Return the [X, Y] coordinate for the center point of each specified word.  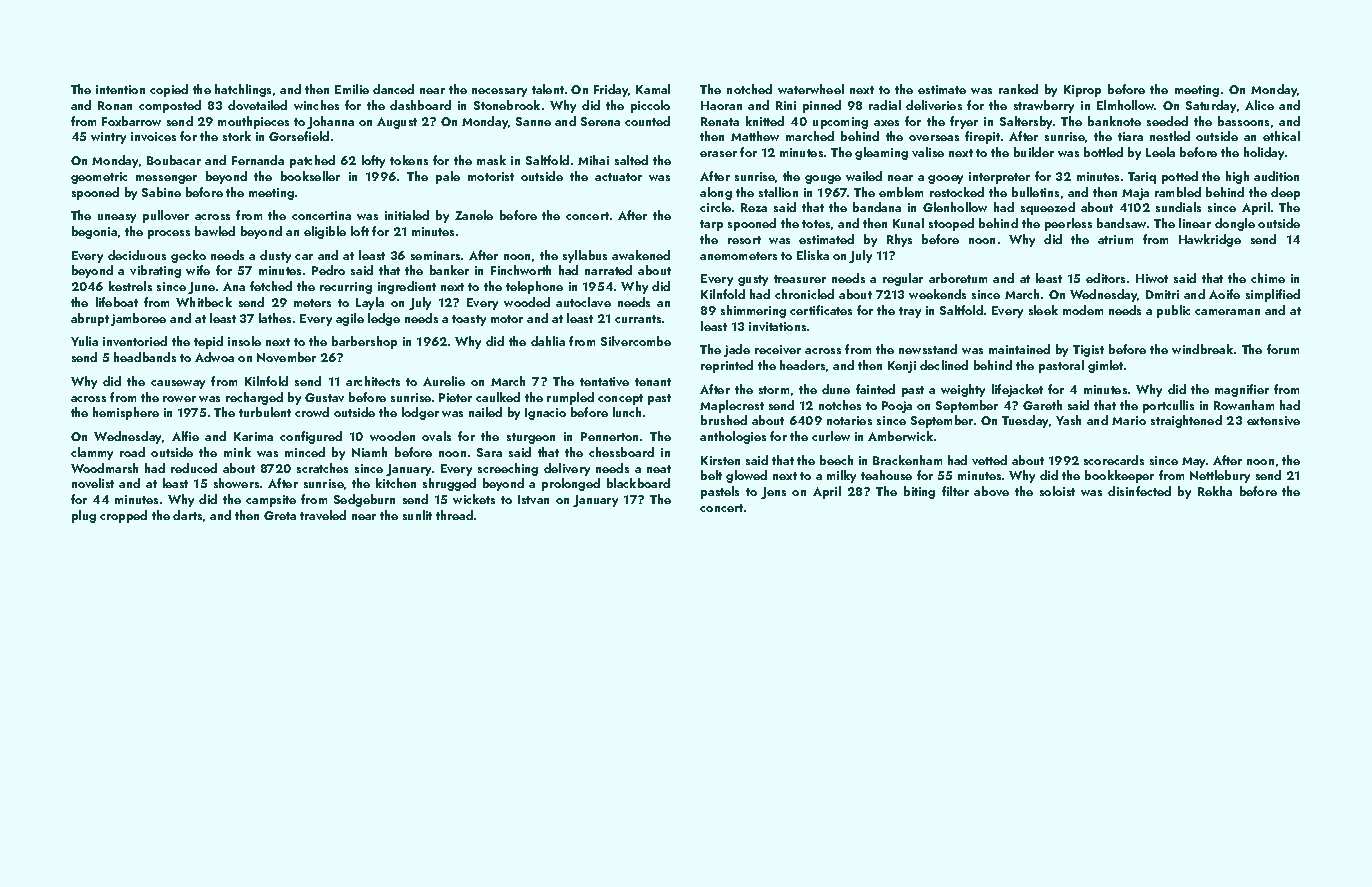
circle [715, 207]
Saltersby [1026, 122]
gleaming [881, 153]
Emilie [352, 89]
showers [236, 483]
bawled [215, 231]
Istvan [533, 499]
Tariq [1142, 178]
